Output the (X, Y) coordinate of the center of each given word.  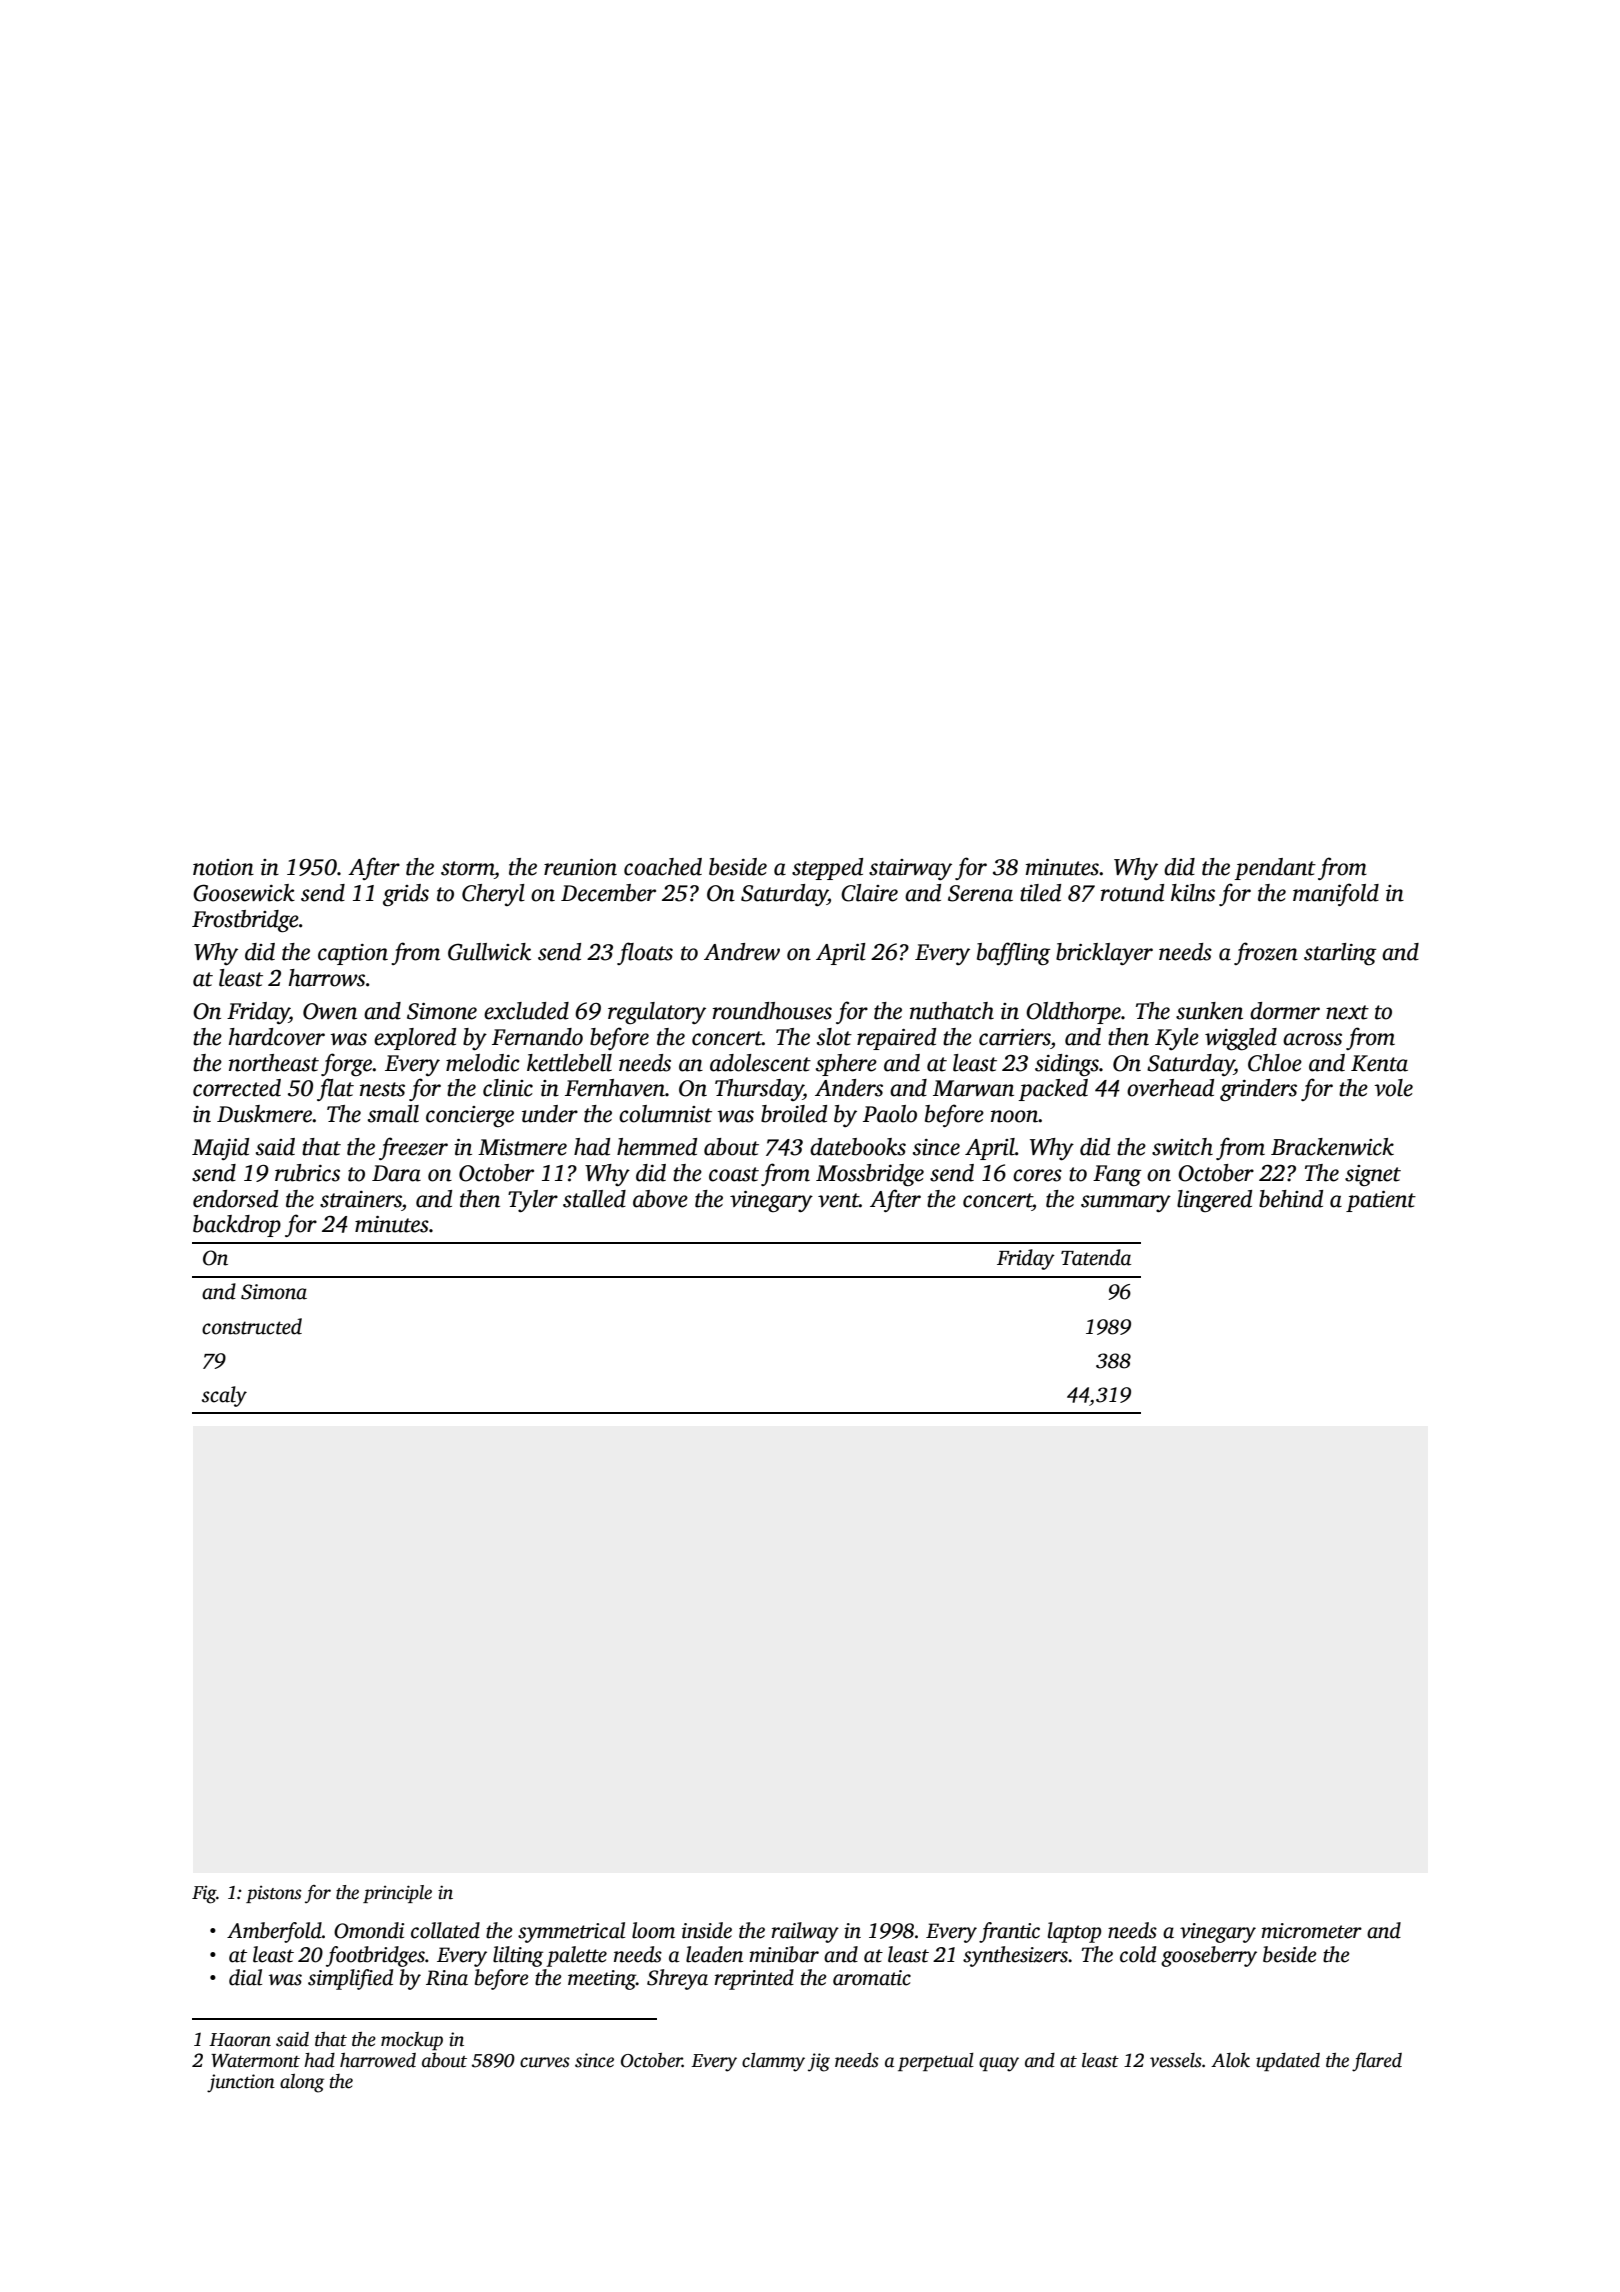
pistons (274, 1894)
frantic (1009, 1932)
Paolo (890, 1114)
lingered (1214, 1201)
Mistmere (522, 1147)
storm (467, 868)
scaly (224, 1396)
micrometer (1311, 1931)
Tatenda (1096, 1257)
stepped (827, 869)
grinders (1258, 1090)
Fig (204, 1895)
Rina (447, 1978)
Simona (274, 1292)
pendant (1275, 869)
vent (838, 1200)
